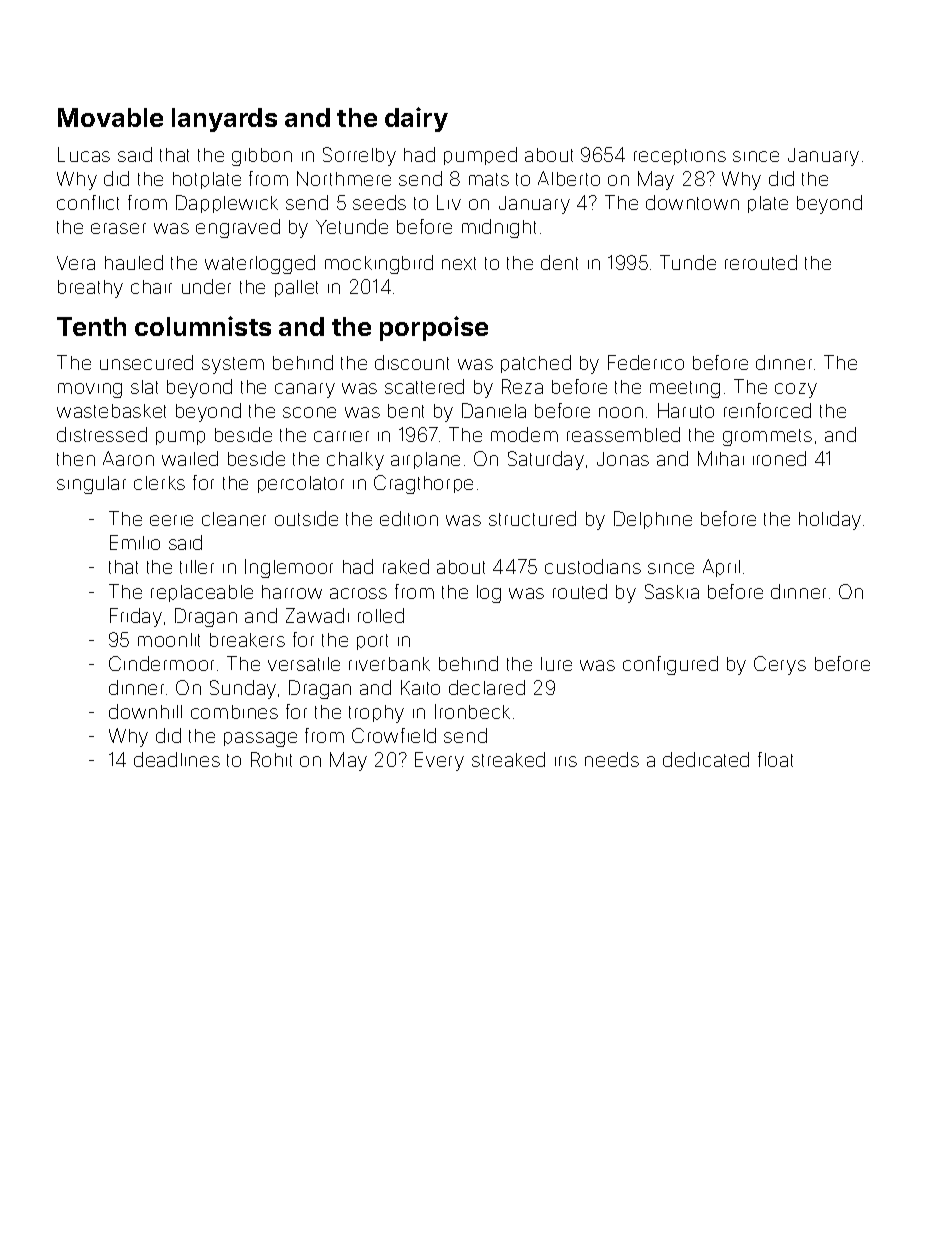 This screenshot has width=952, height=1233. Describe the element at coordinates (489, 179) in the screenshot. I see `mats` at that location.
